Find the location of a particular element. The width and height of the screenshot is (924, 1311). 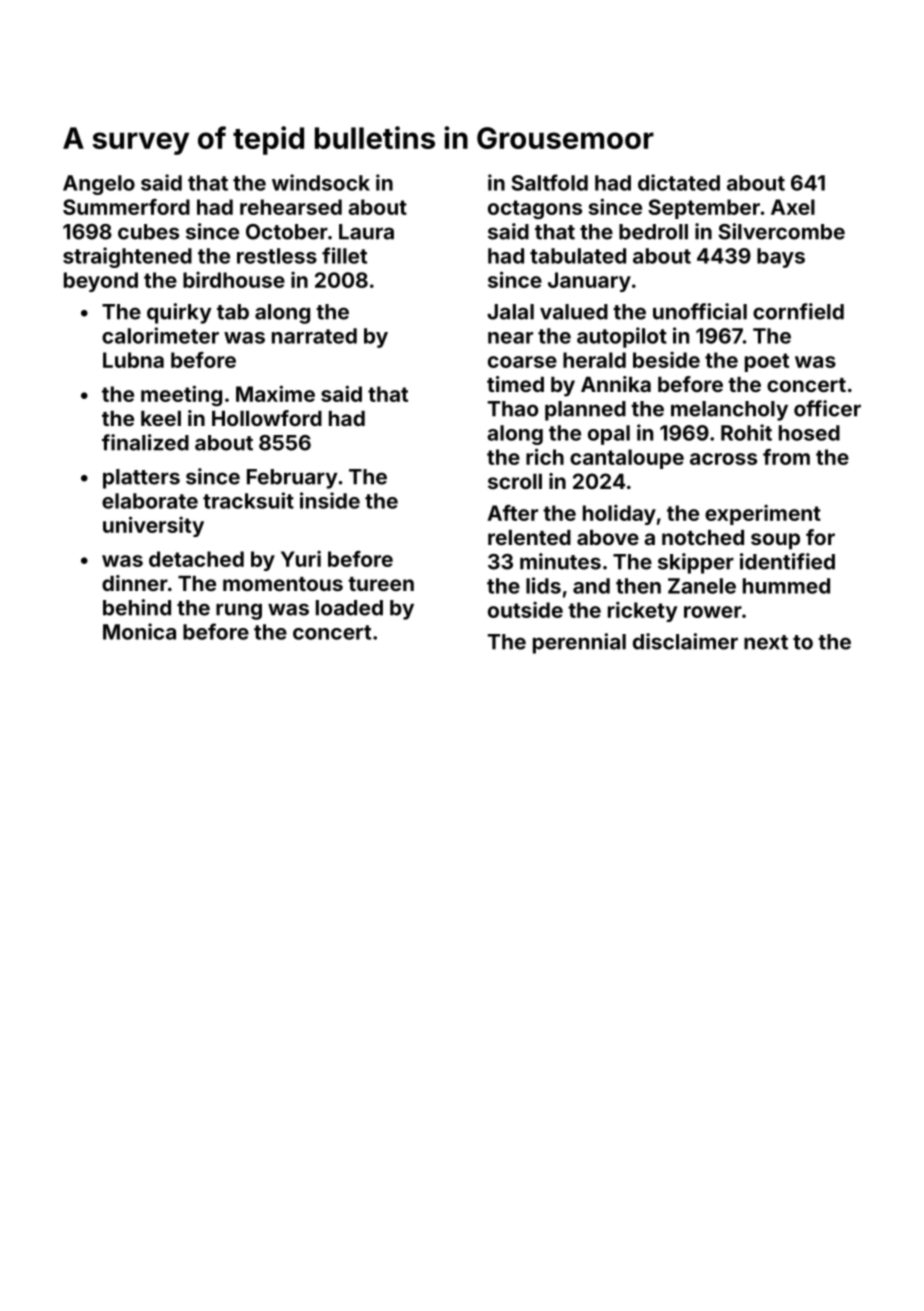

meeting is located at coordinates (181, 396).
